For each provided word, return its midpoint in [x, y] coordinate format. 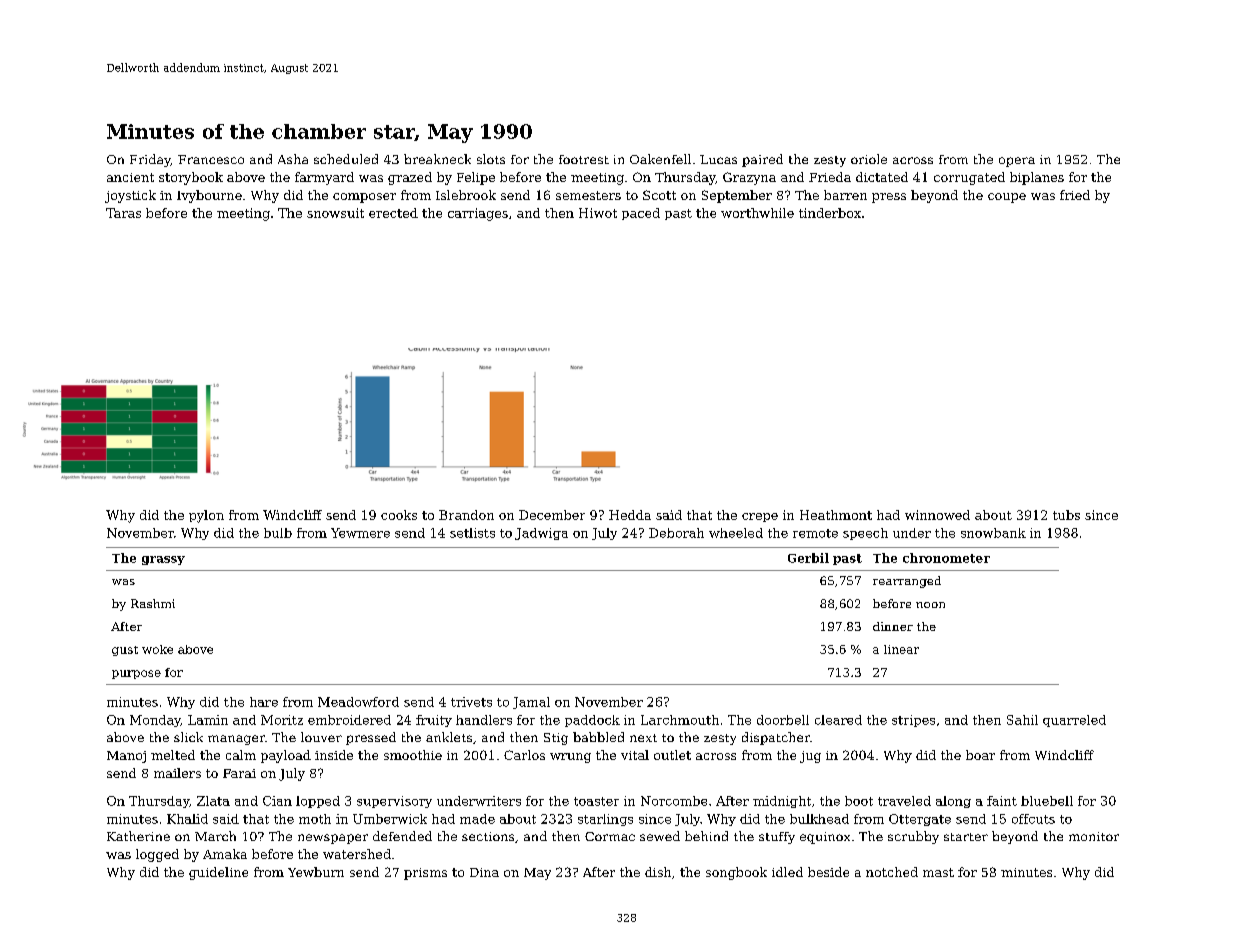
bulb [278, 533]
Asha [293, 159]
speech [865, 534]
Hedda [630, 515]
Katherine [138, 836]
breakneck [437, 159]
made [477, 819]
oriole [869, 159]
